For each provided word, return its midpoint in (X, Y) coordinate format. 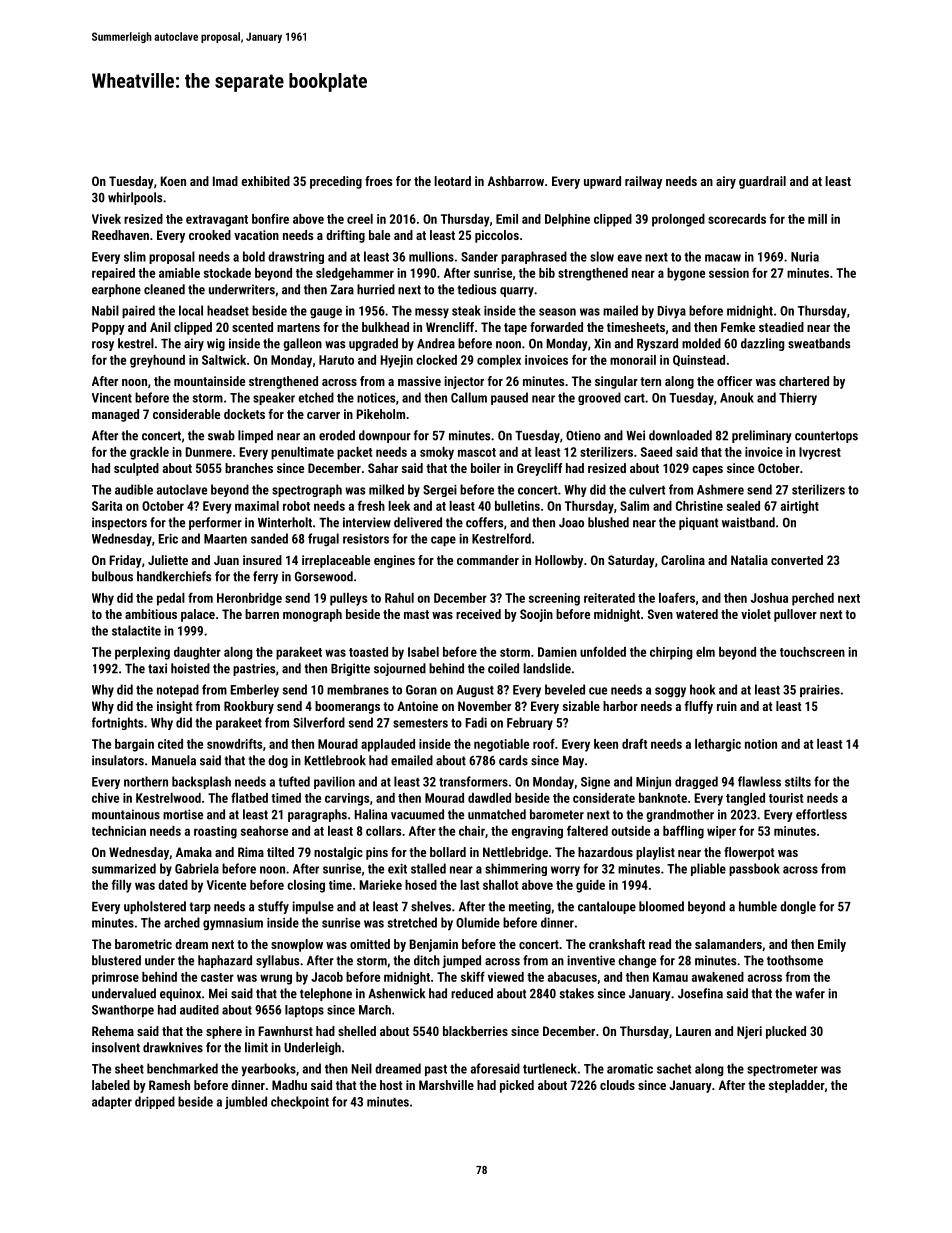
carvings (347, 799)
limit (256, 1047)
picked (517, 1086)
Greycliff (539, 469)
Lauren (693, 1031)
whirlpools (135, 198)
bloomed (661, 906)
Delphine (567, 220)
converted (797, 560)
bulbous (112, 576)
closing (306, 886)
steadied (781, 327)
